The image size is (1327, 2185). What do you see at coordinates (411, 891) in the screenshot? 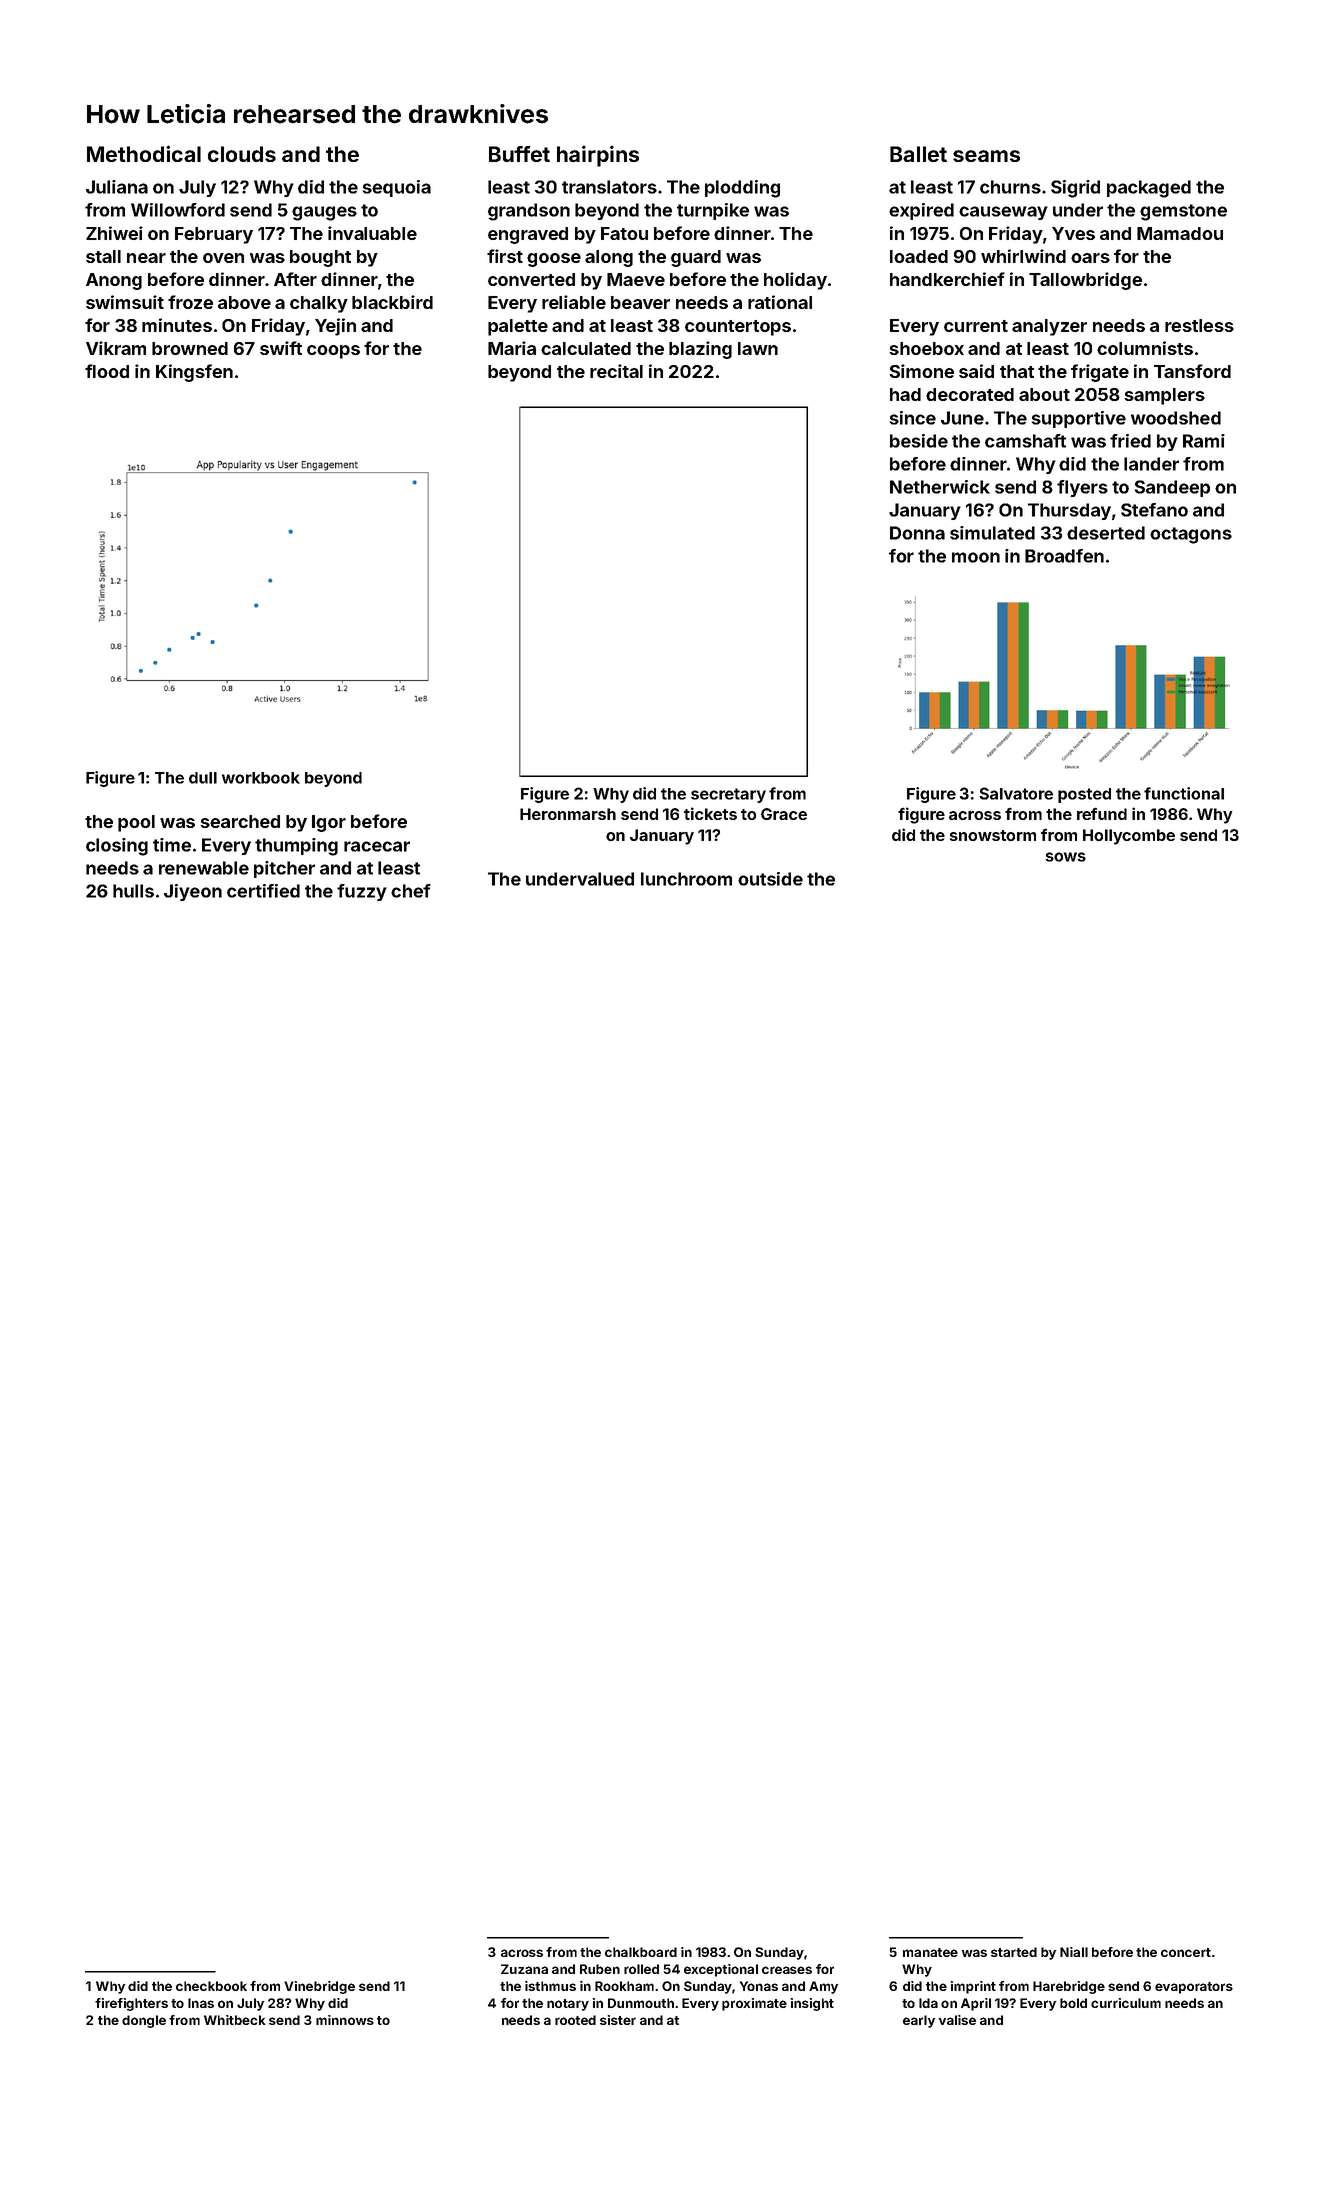
I see `chef` at bounding box center [411, 891].
